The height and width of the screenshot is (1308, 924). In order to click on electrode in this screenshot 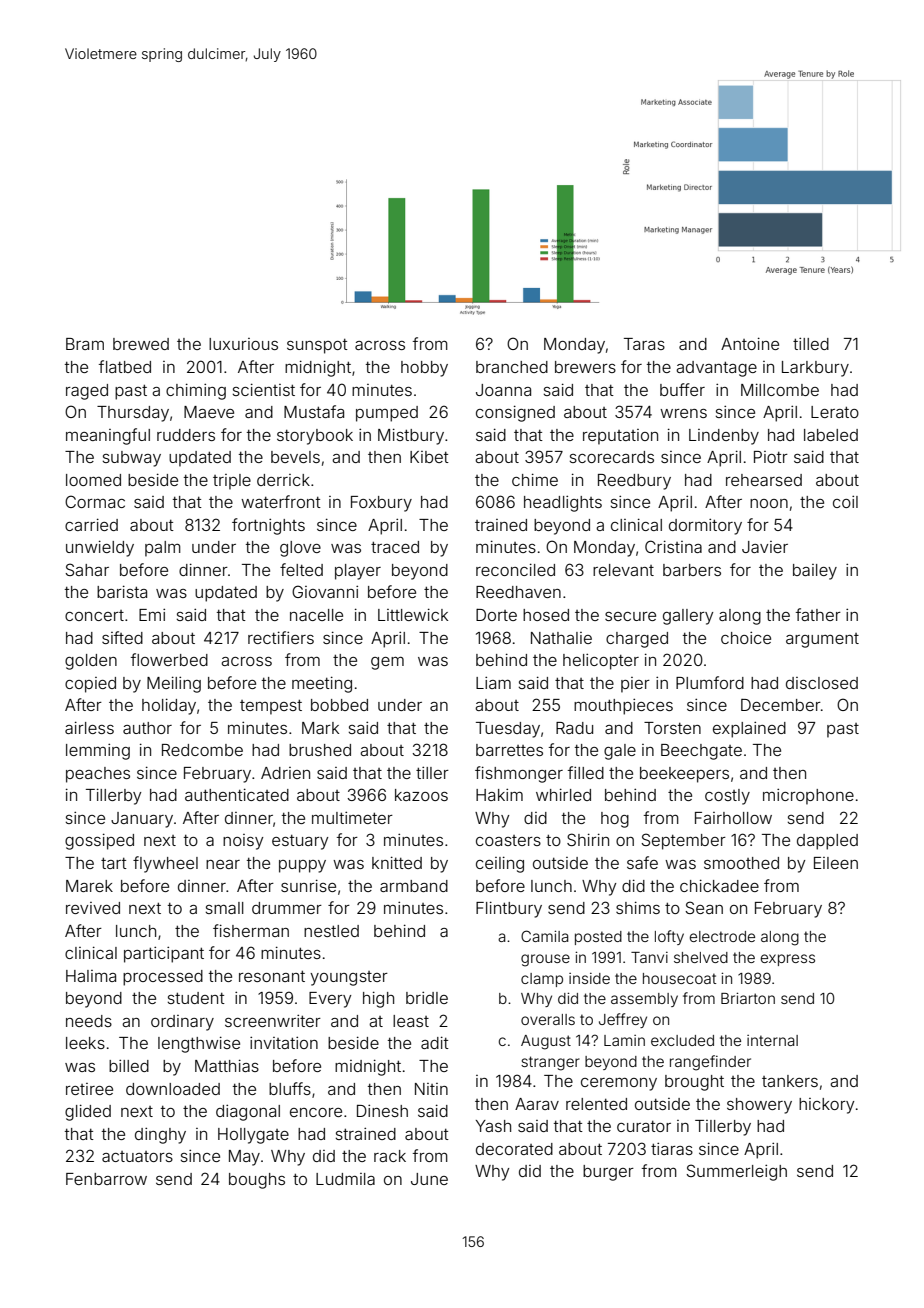, I will do `click(722, 936)`.
